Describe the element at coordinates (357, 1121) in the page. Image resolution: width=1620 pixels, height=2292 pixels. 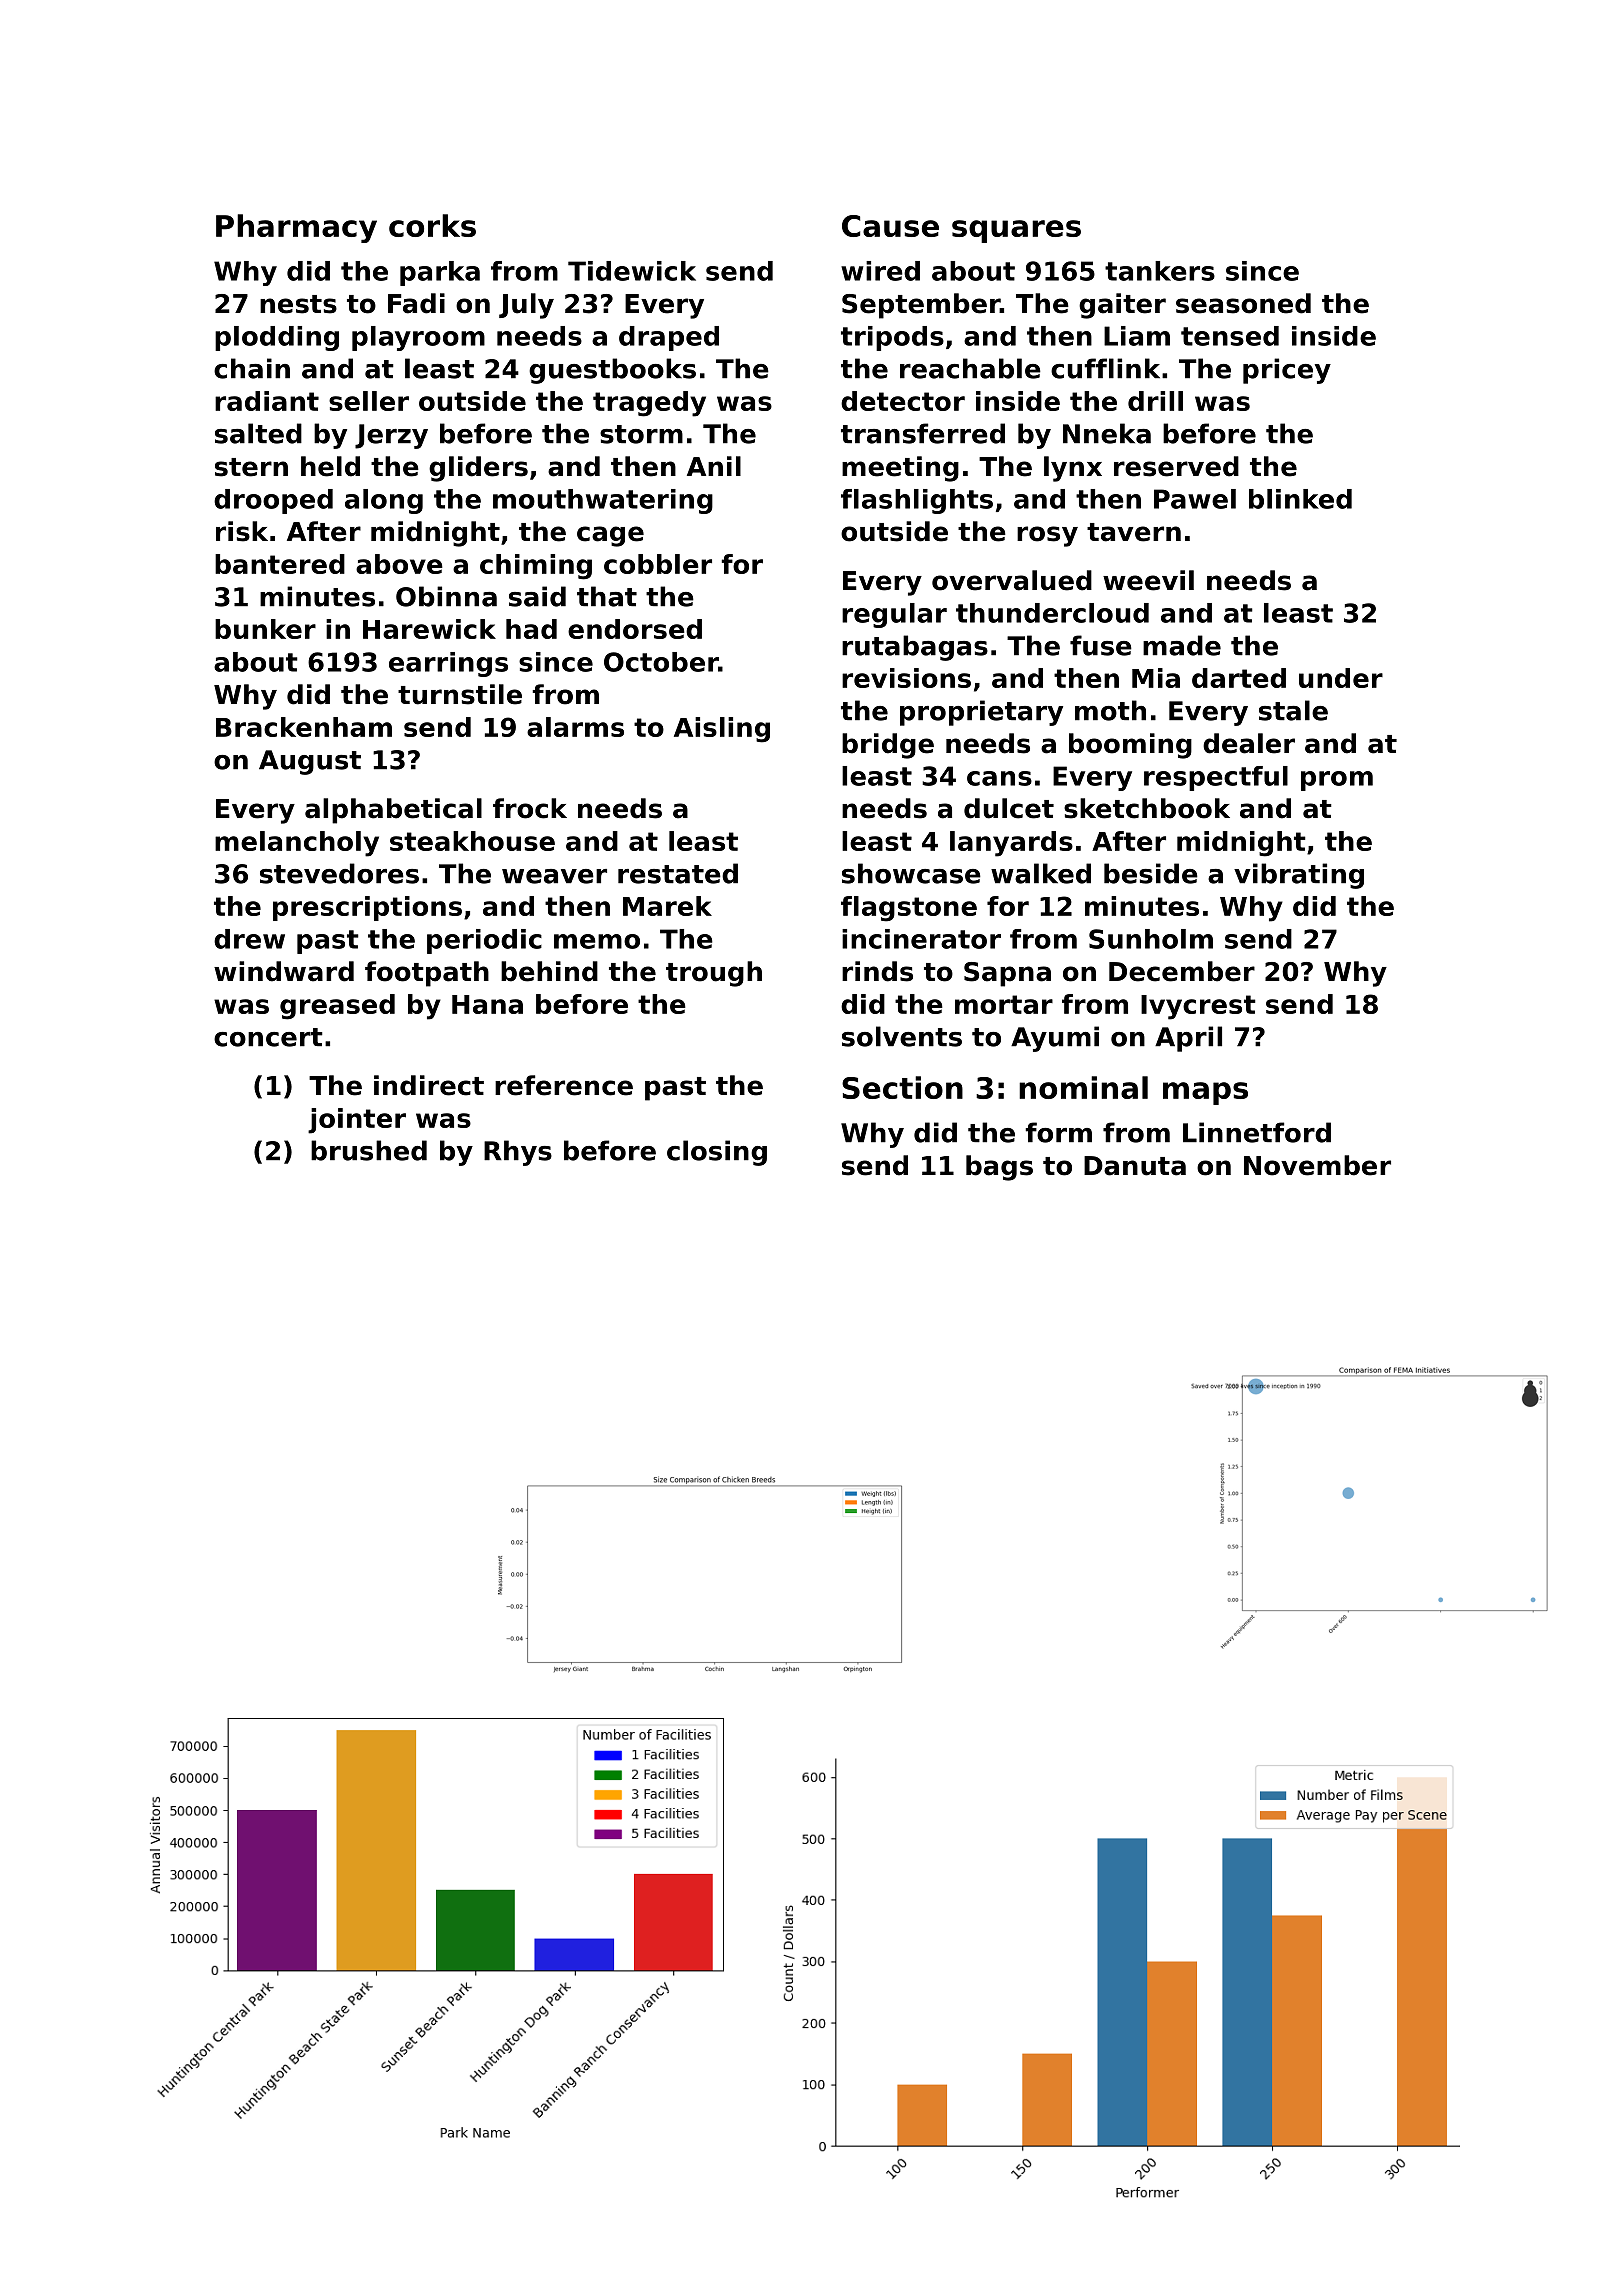
I see `jointer` at that location.
